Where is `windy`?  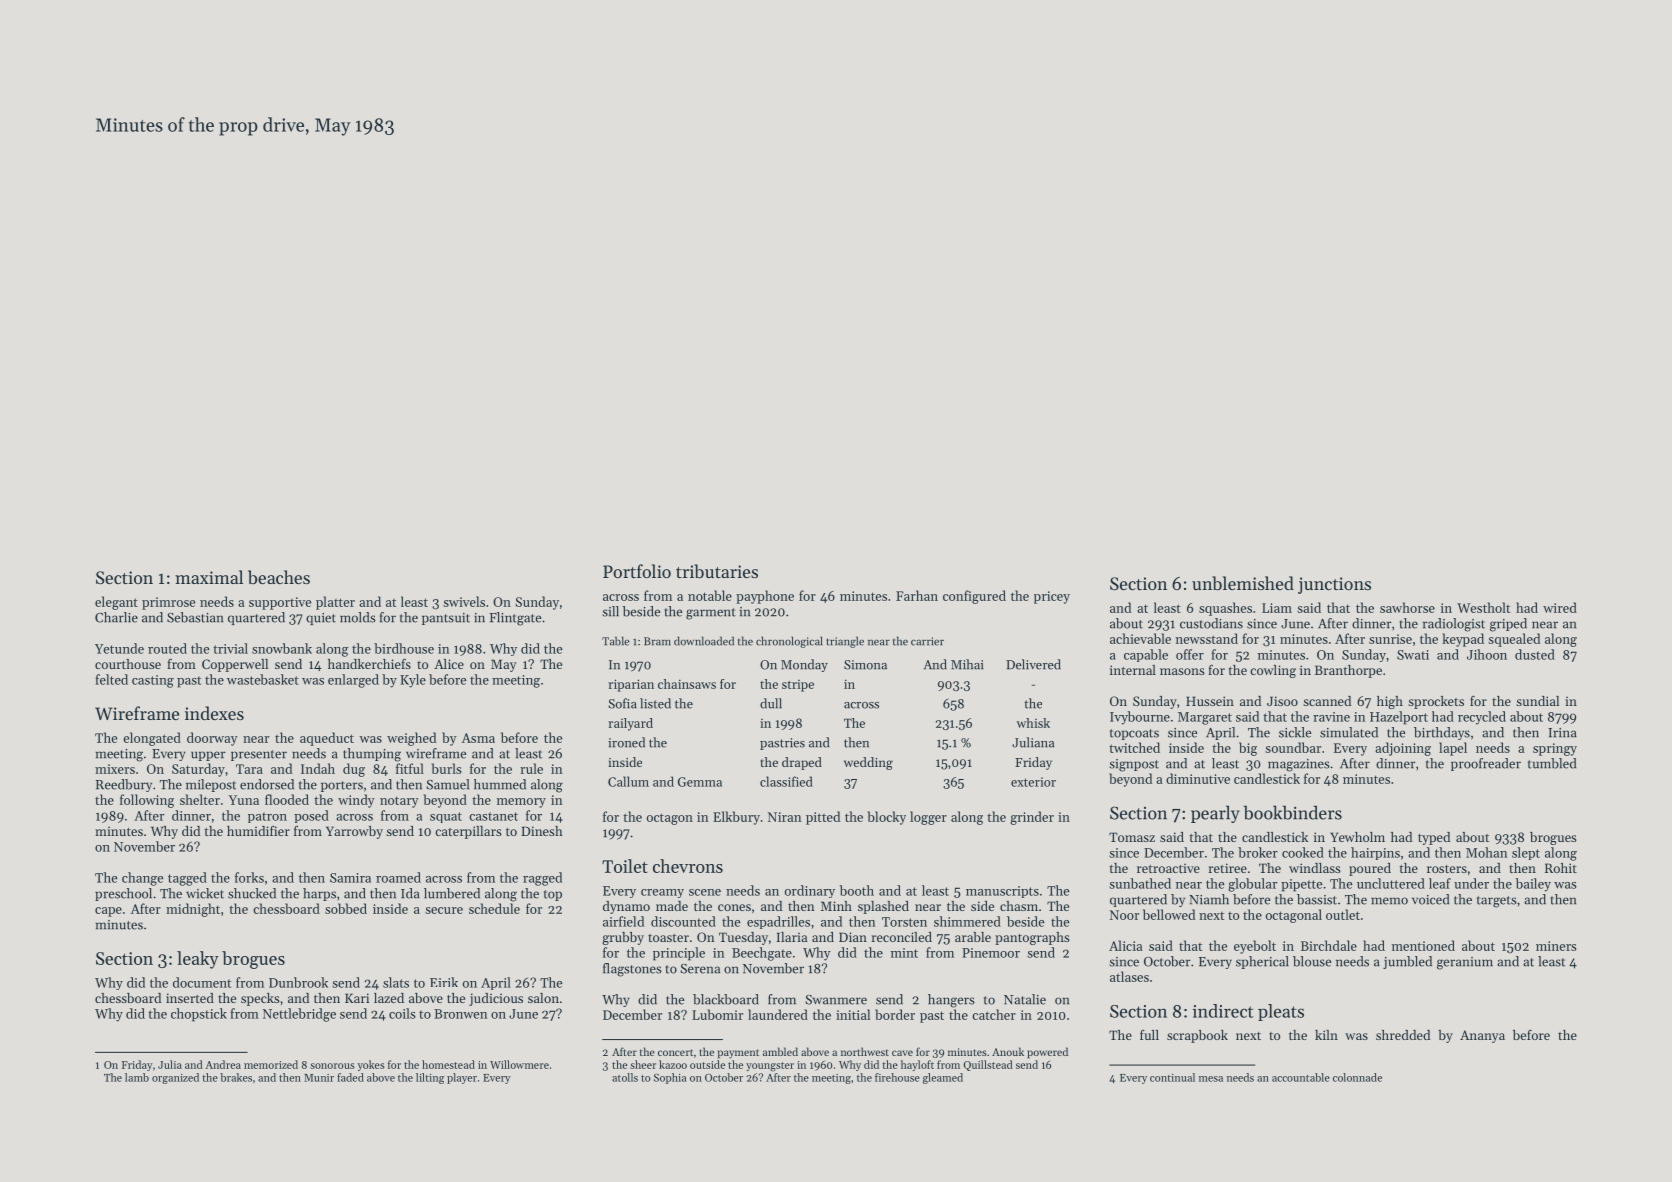 windy is located at coordinates (356, 801).
